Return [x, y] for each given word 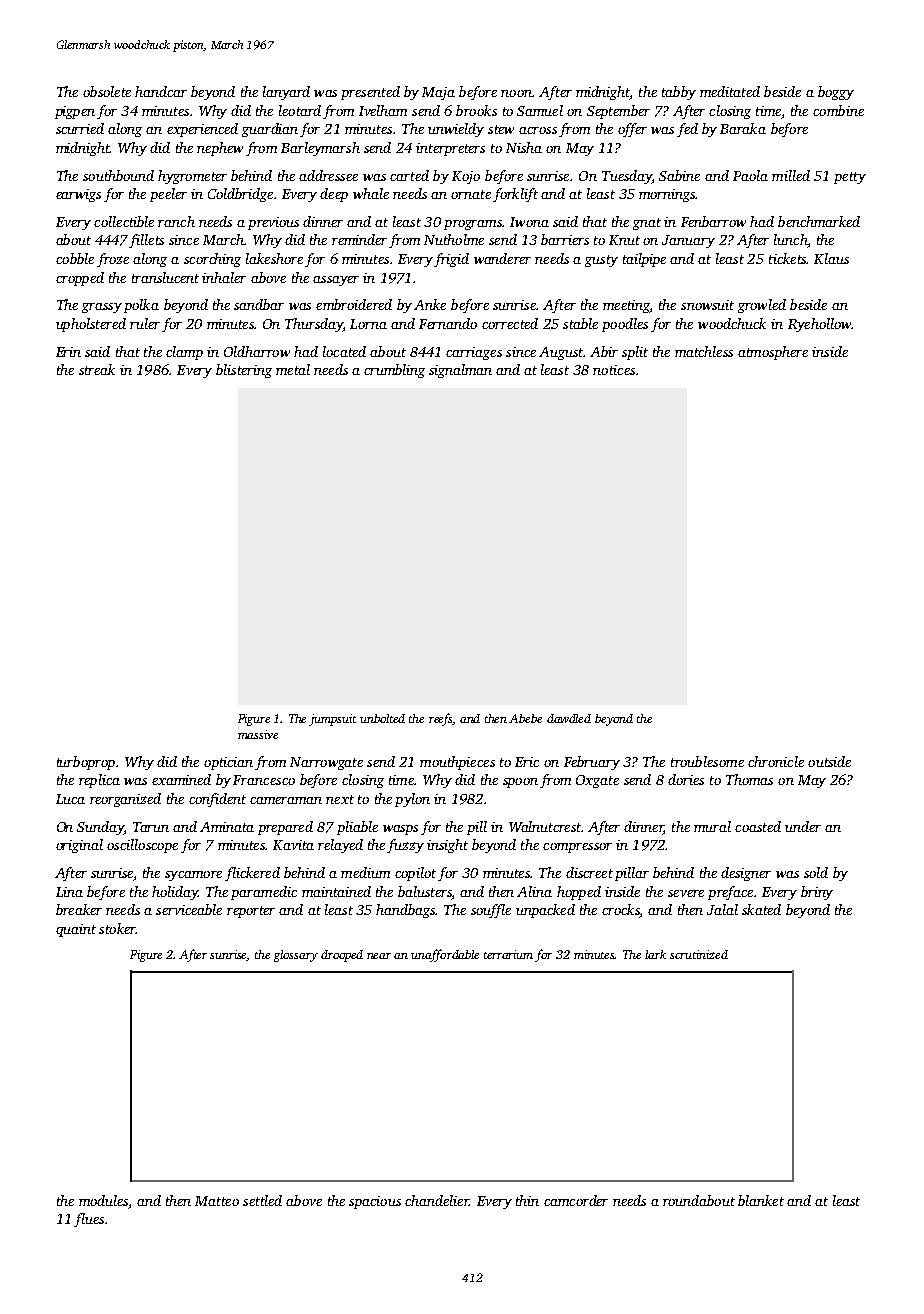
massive [258, 734]
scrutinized [699, 954]
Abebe [525, 718]
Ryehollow [820, 325]
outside [829, 761]
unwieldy [456, 130]
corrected [510, 323]
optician [228, 763]
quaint [76, 930]
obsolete [107, 91]
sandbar [259, 304]
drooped [342, 956]
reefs [441, 719]
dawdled [569, 718]
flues [89, 1220]
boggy [836, 93]
